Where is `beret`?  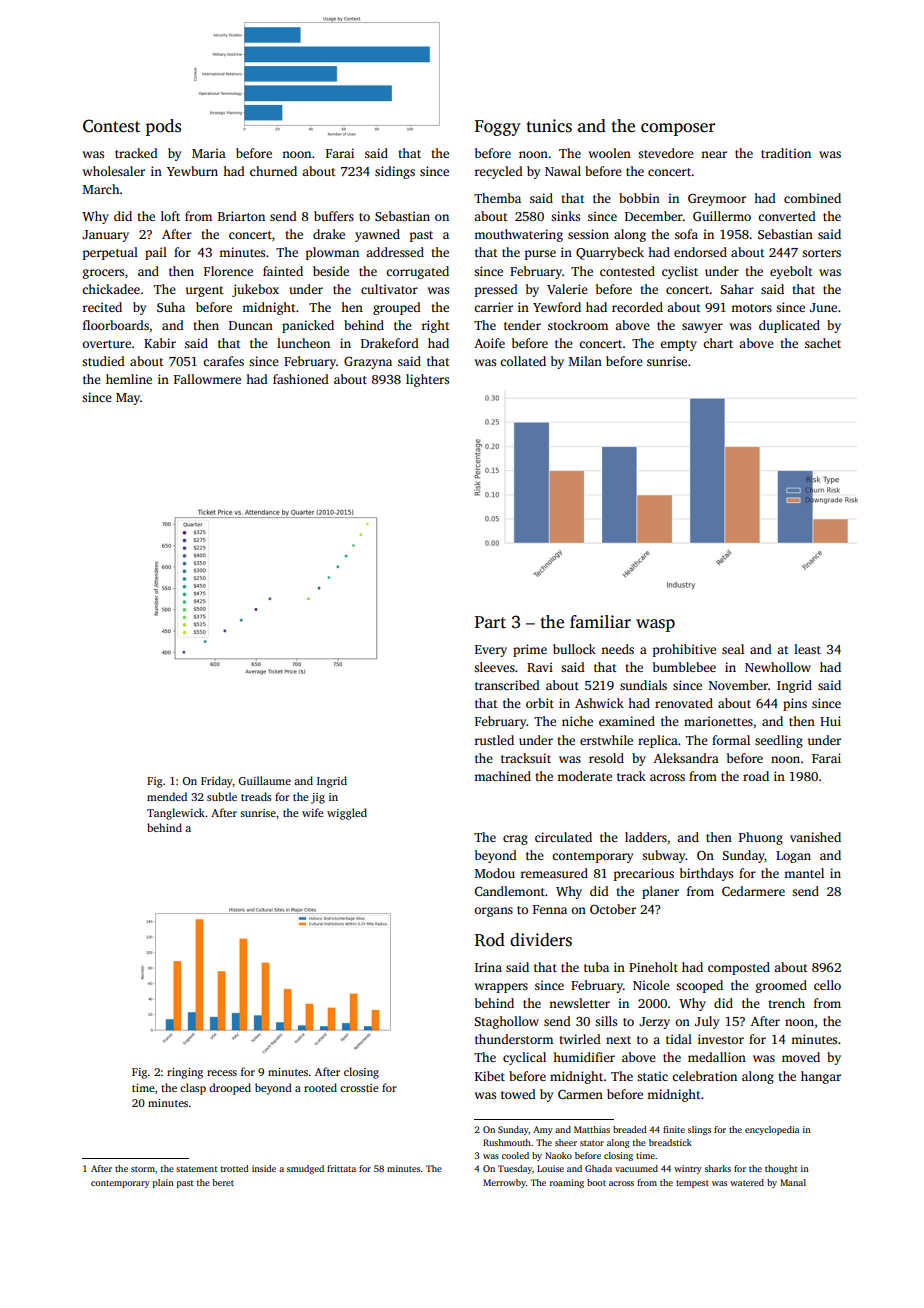
beret is located at coordinates (223, 1182).
